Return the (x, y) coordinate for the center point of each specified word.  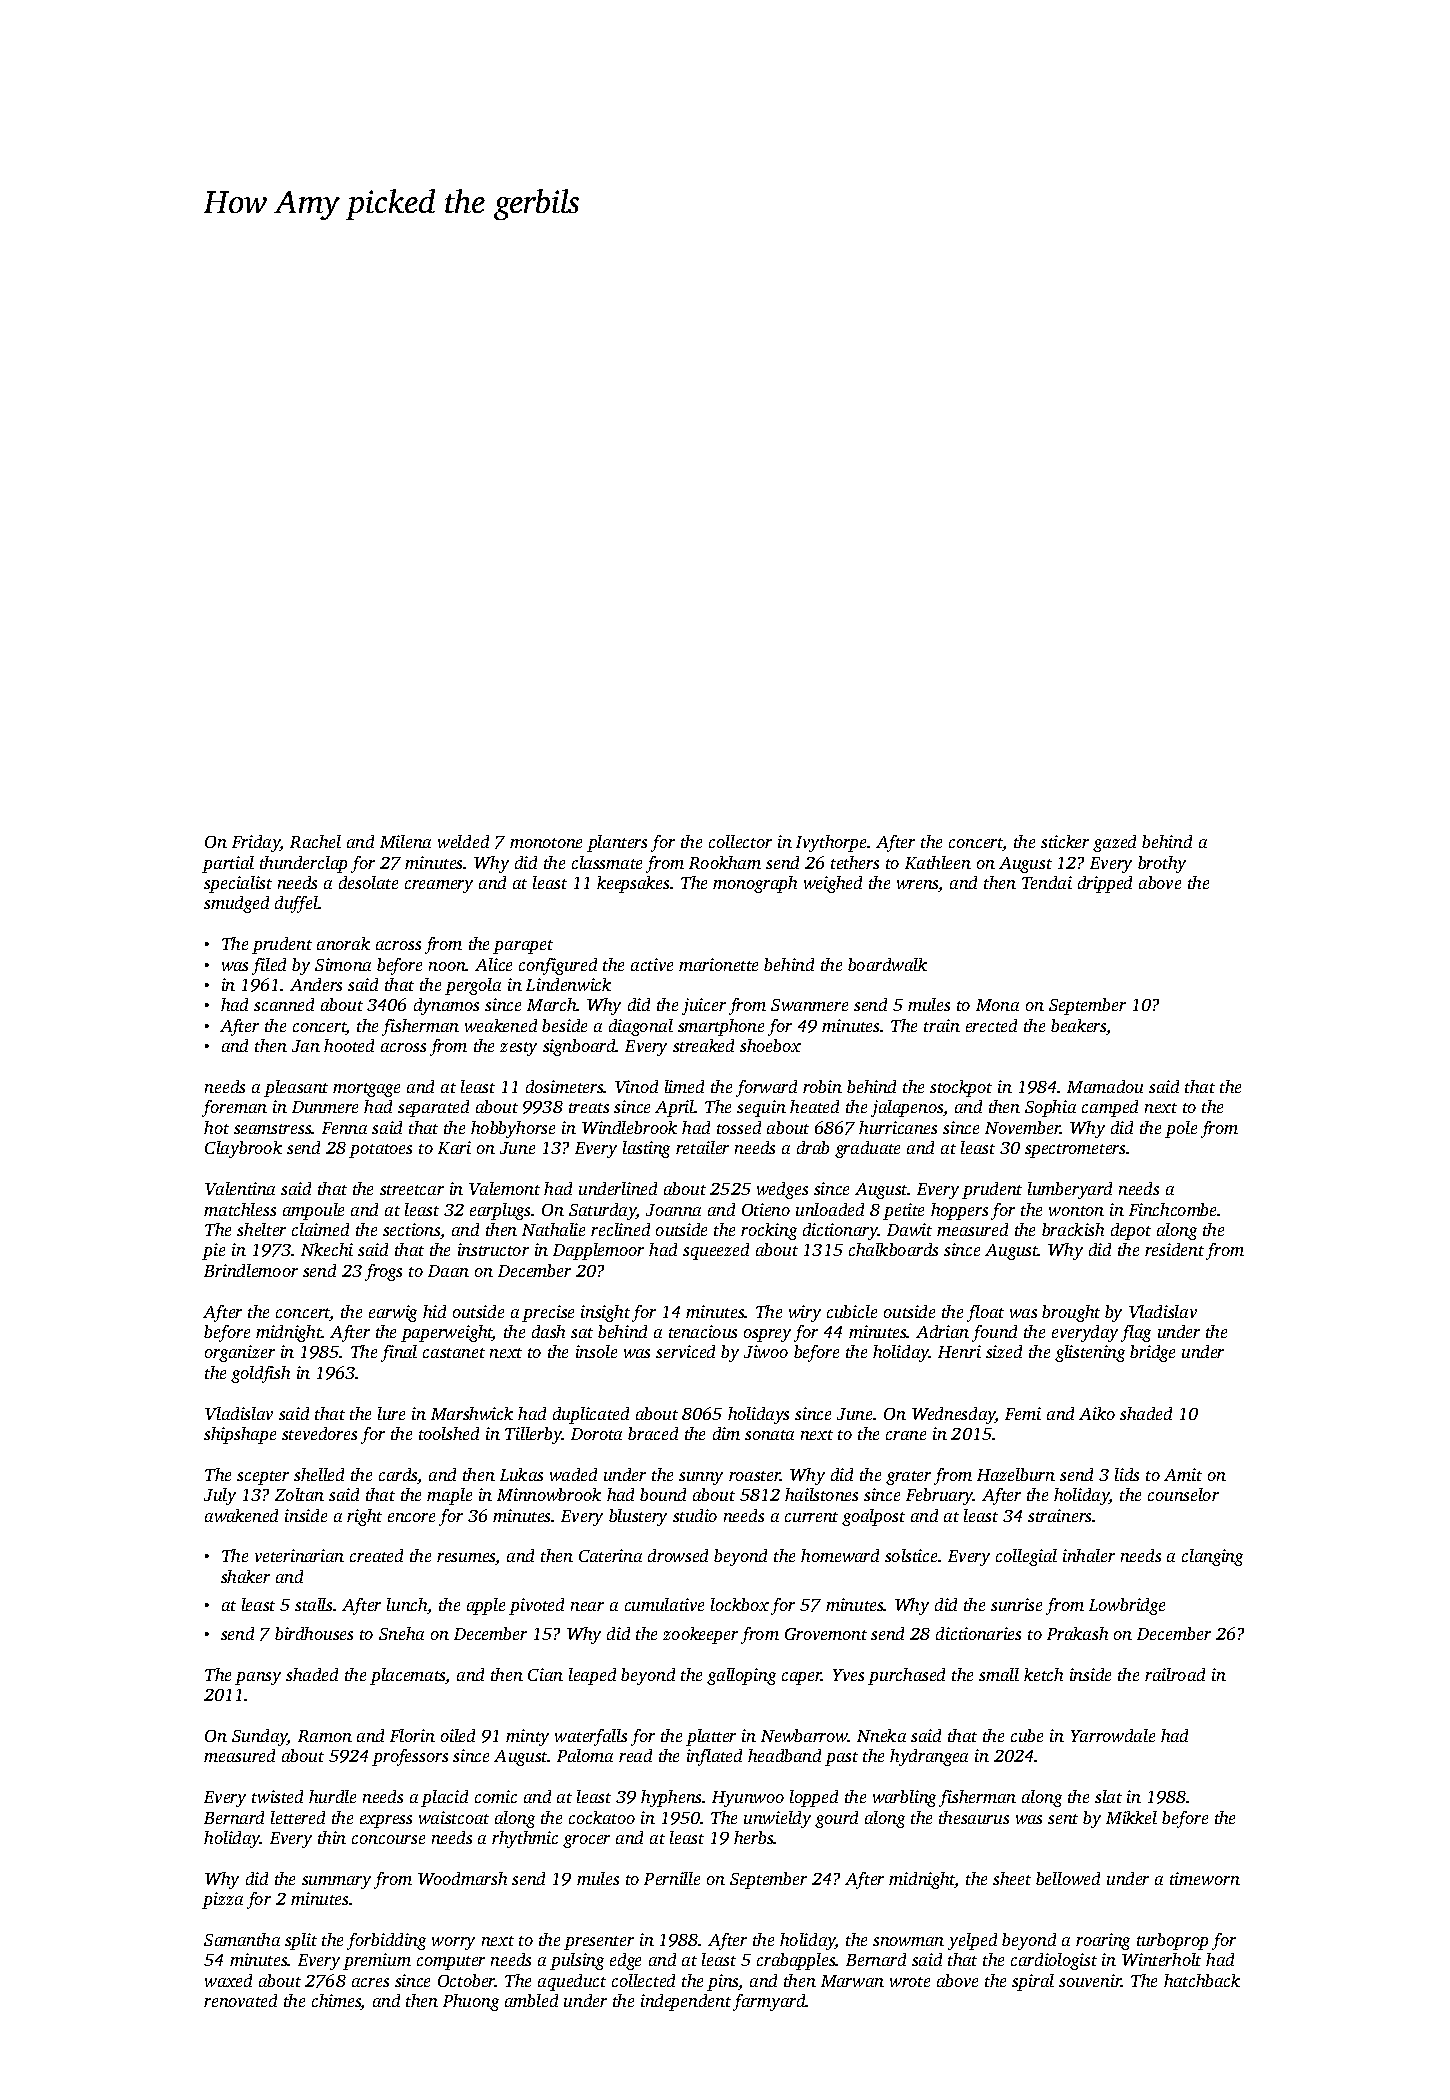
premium (377, 1961)
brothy (1162, 864)
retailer (702, 1147)
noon (447, 966)
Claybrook (243, 1149)
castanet (454, 1353)
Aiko (1097, 1413)
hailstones (821, 1494)
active (652, 964)
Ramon (325, 1736)
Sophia (1050, 1108)
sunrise (1016, 1604)
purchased (906, 1676)
